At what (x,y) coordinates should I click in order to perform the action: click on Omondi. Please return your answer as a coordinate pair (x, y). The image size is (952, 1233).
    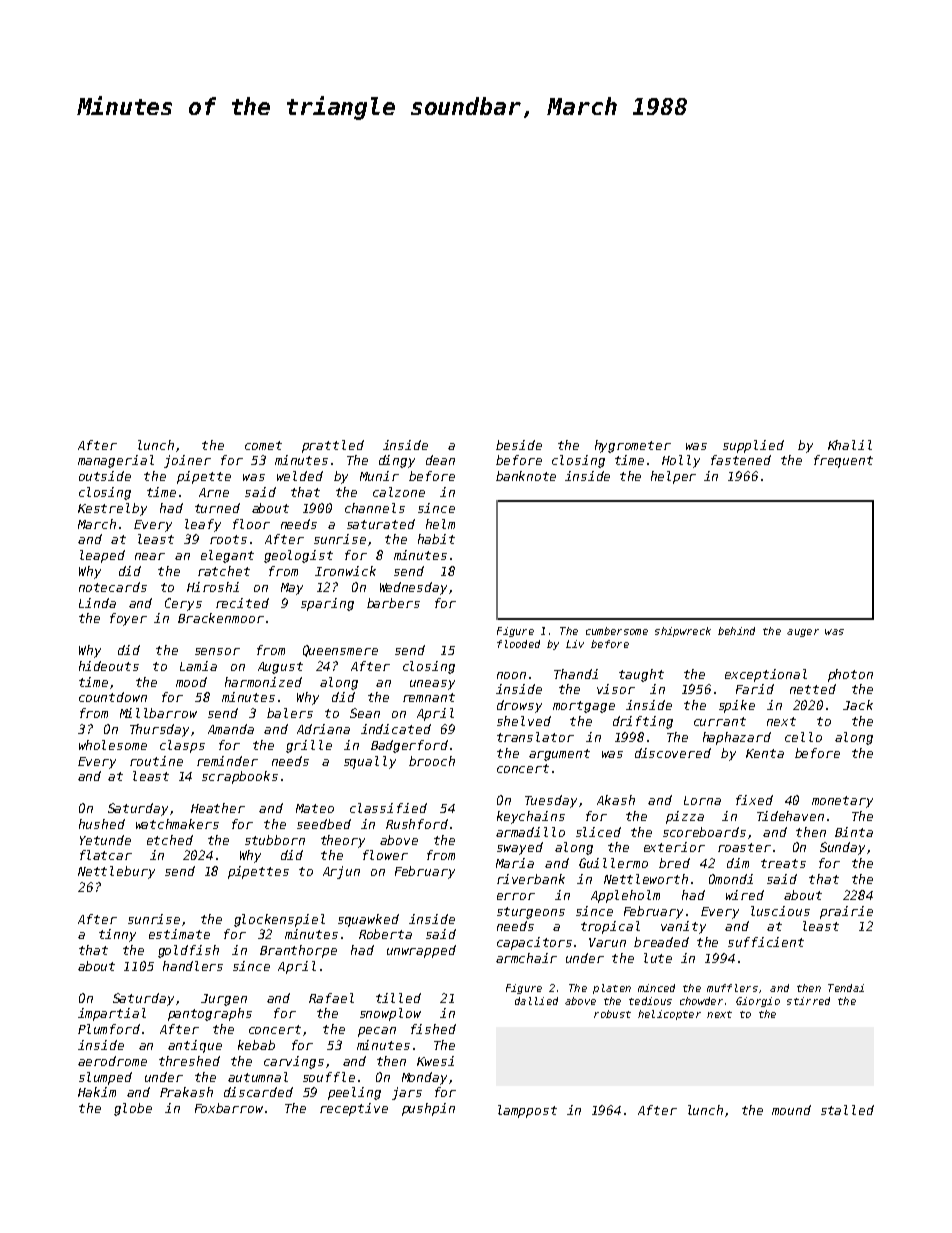
    Looking at the image, I should click on (731, 879).
